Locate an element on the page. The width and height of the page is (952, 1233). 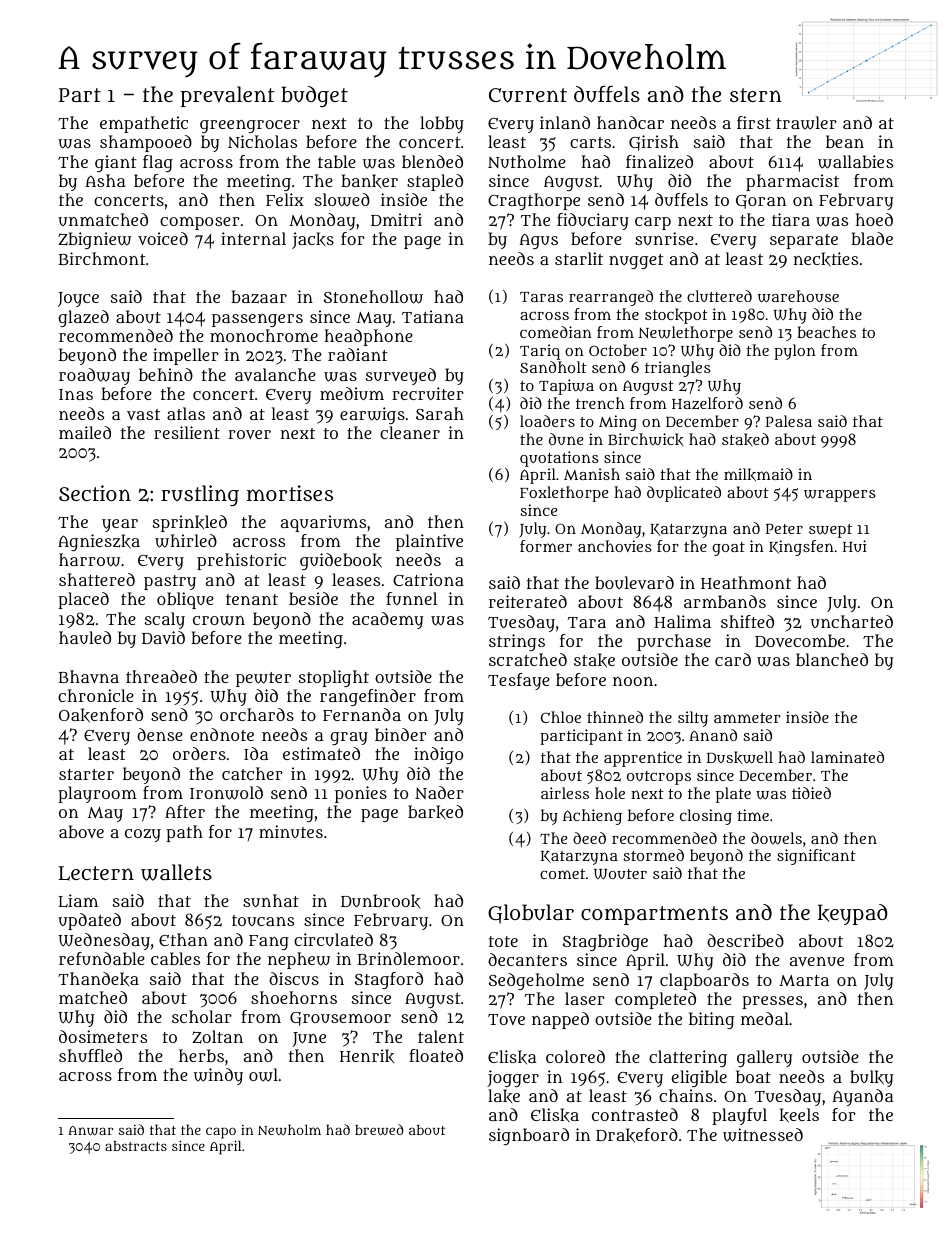
Oakenford is located at coordinates (101, 715).
